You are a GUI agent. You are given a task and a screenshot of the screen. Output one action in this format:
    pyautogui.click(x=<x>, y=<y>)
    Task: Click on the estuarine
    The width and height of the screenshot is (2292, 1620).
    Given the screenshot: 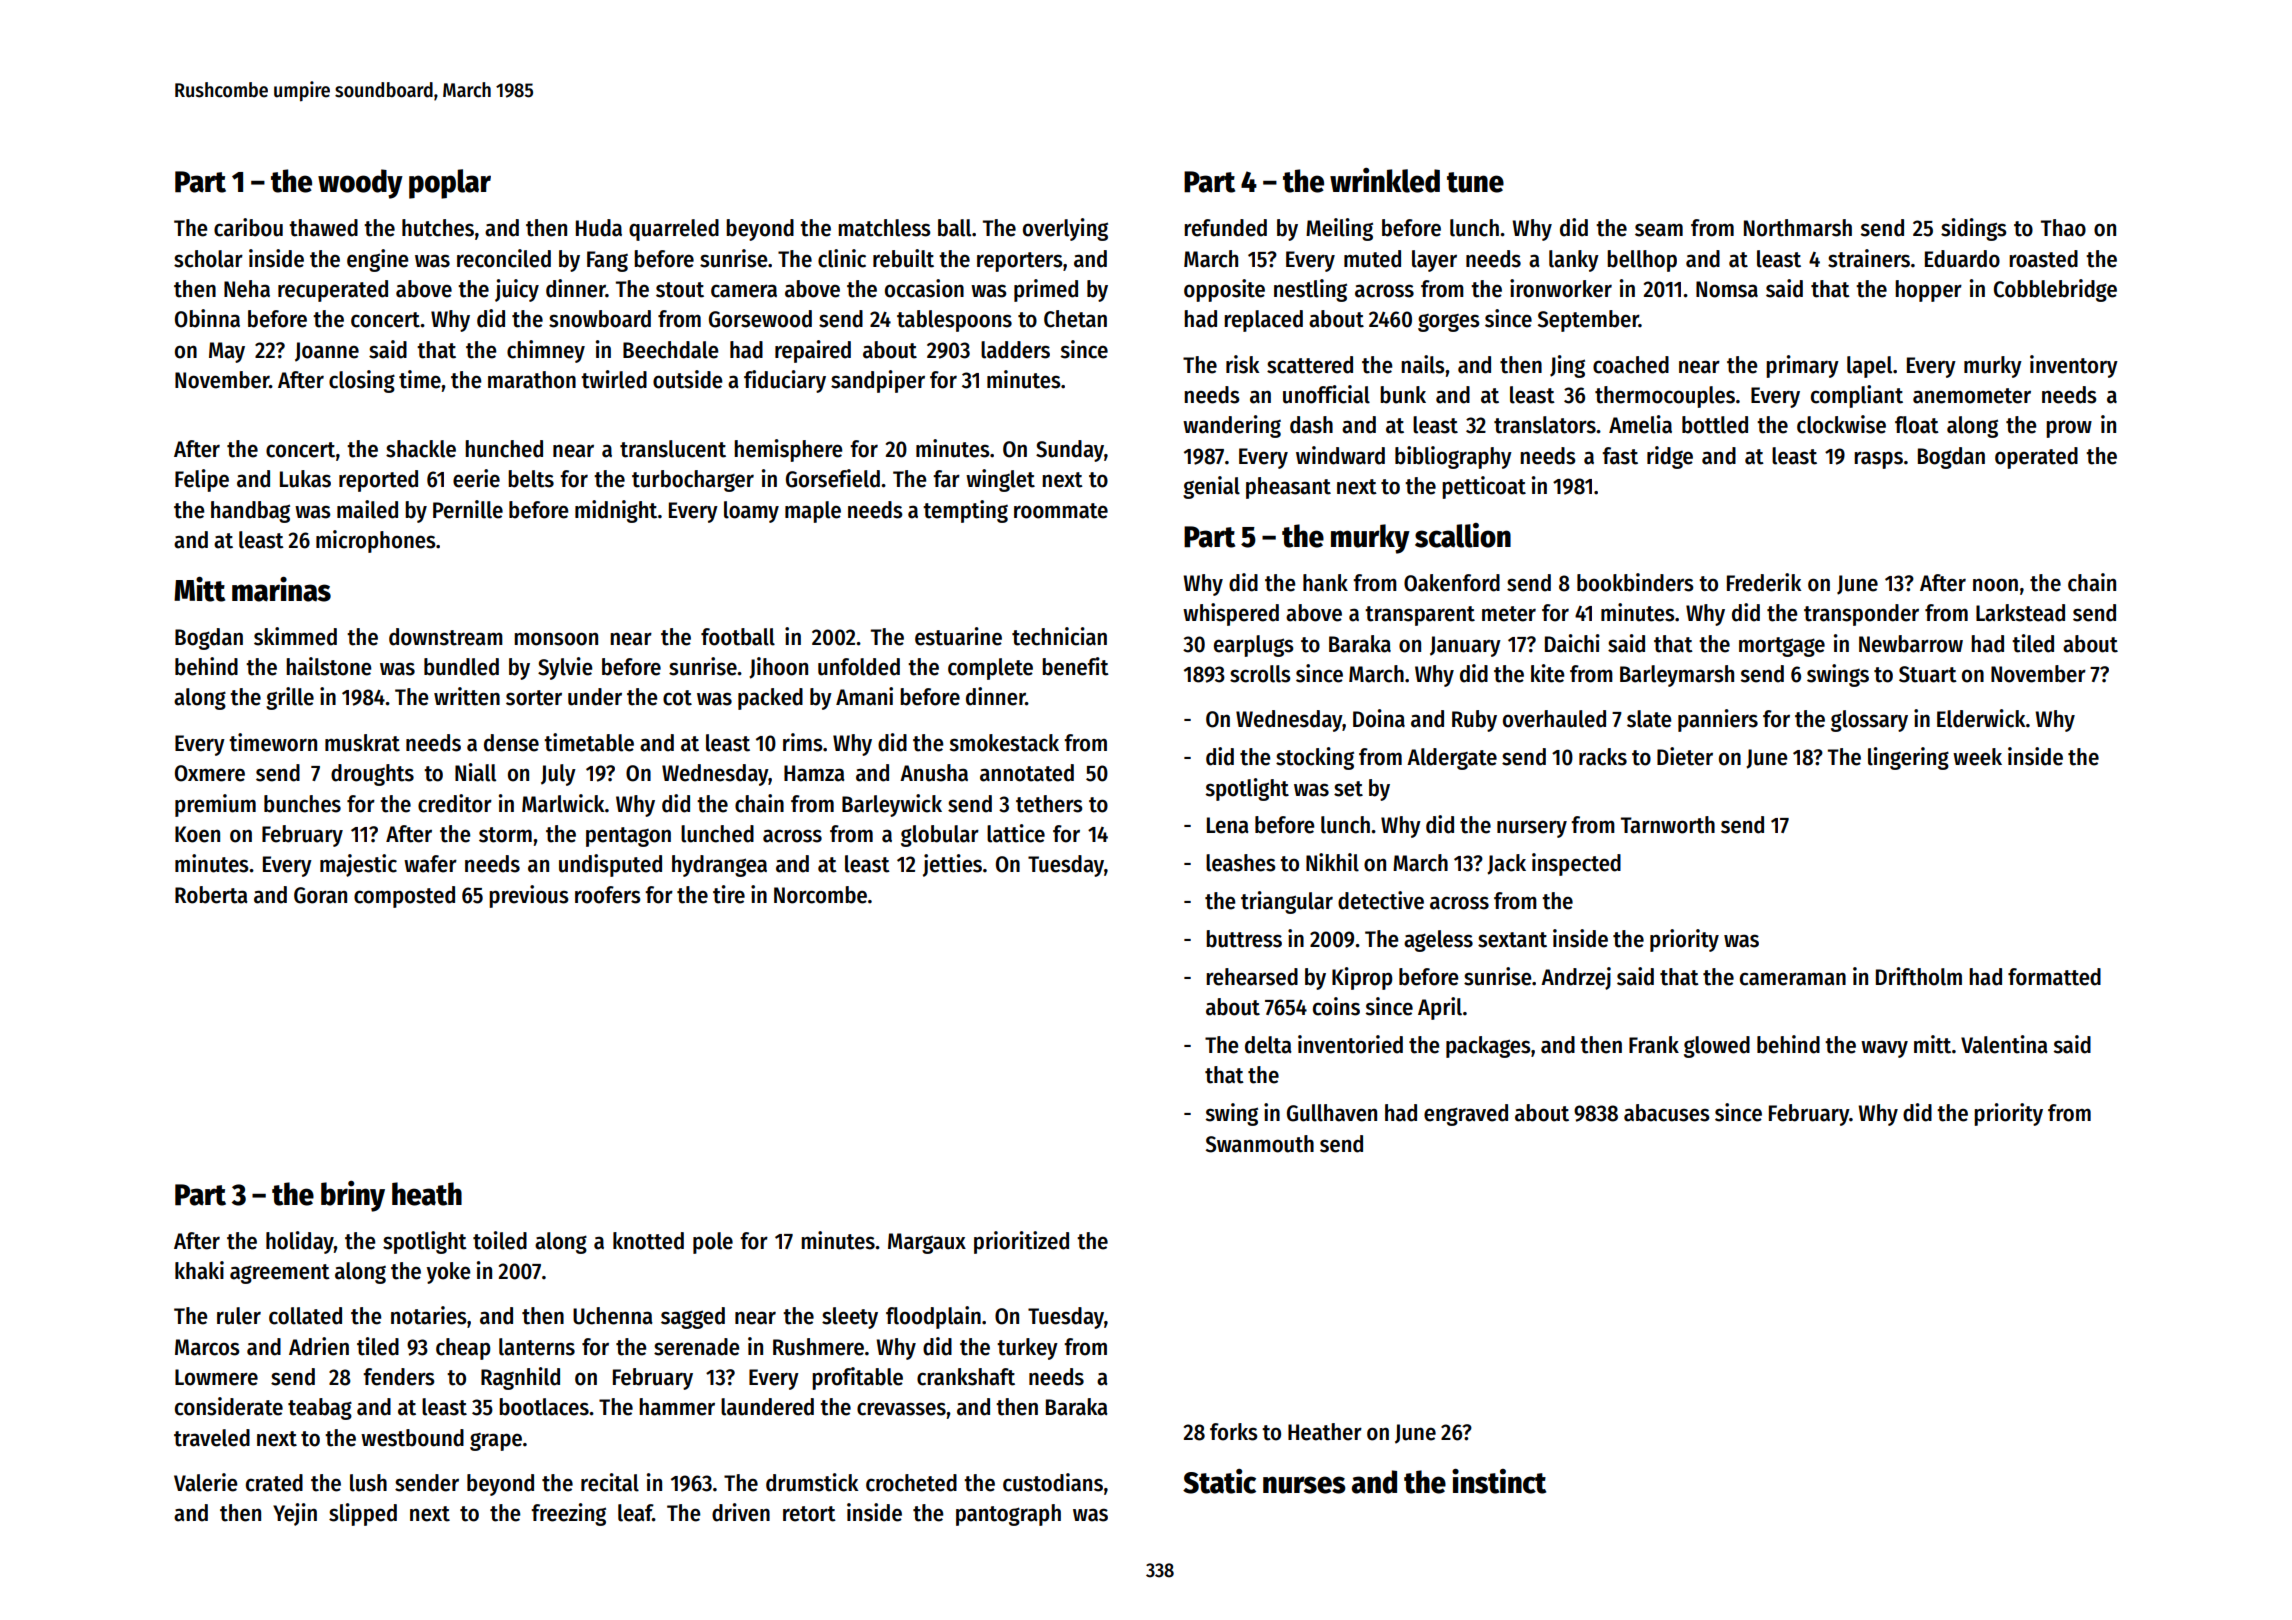 What is the action you would take?
    pyautogui.click(x=958, y=636)
